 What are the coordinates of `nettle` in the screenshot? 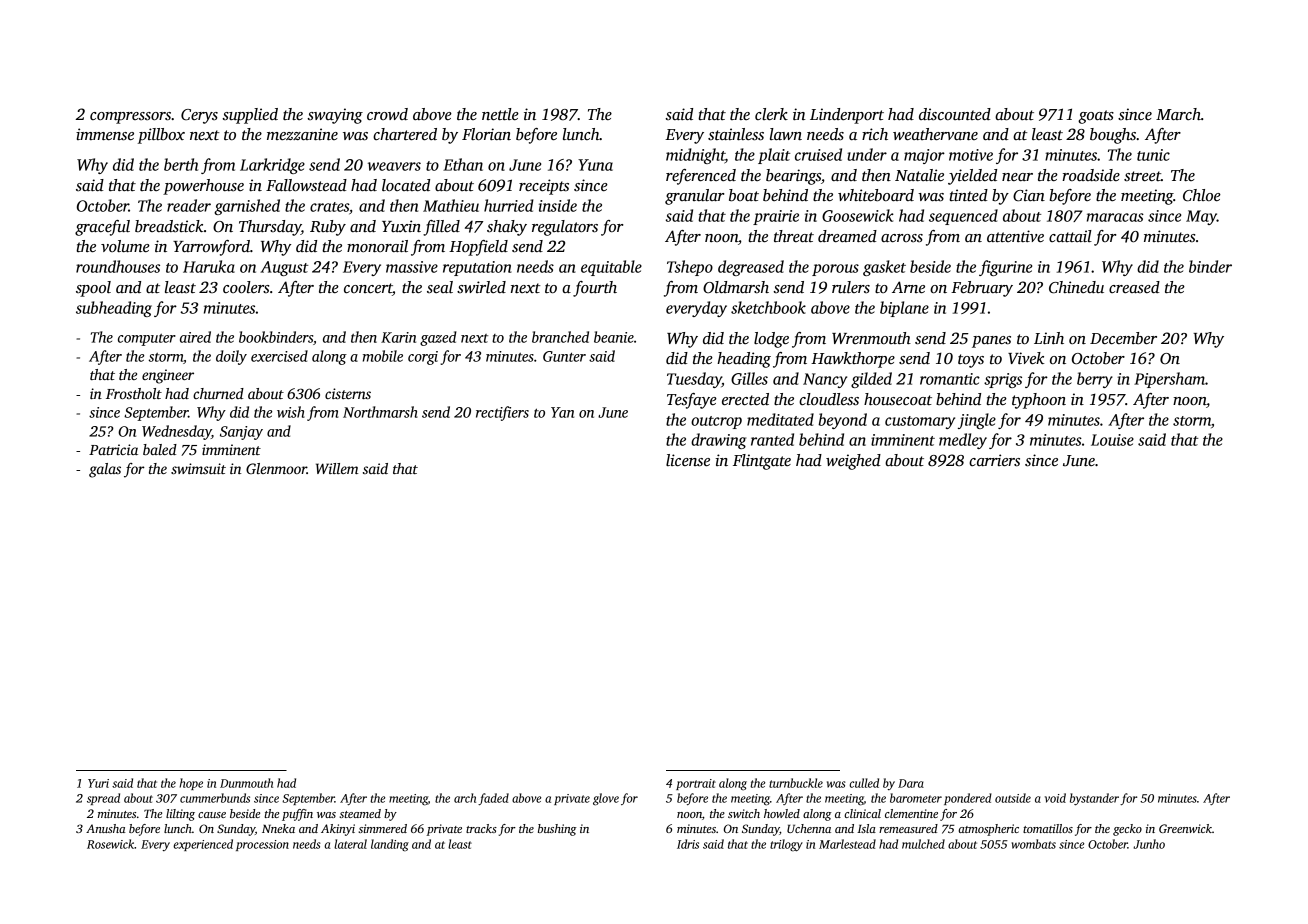 It's located at (500, 114).
